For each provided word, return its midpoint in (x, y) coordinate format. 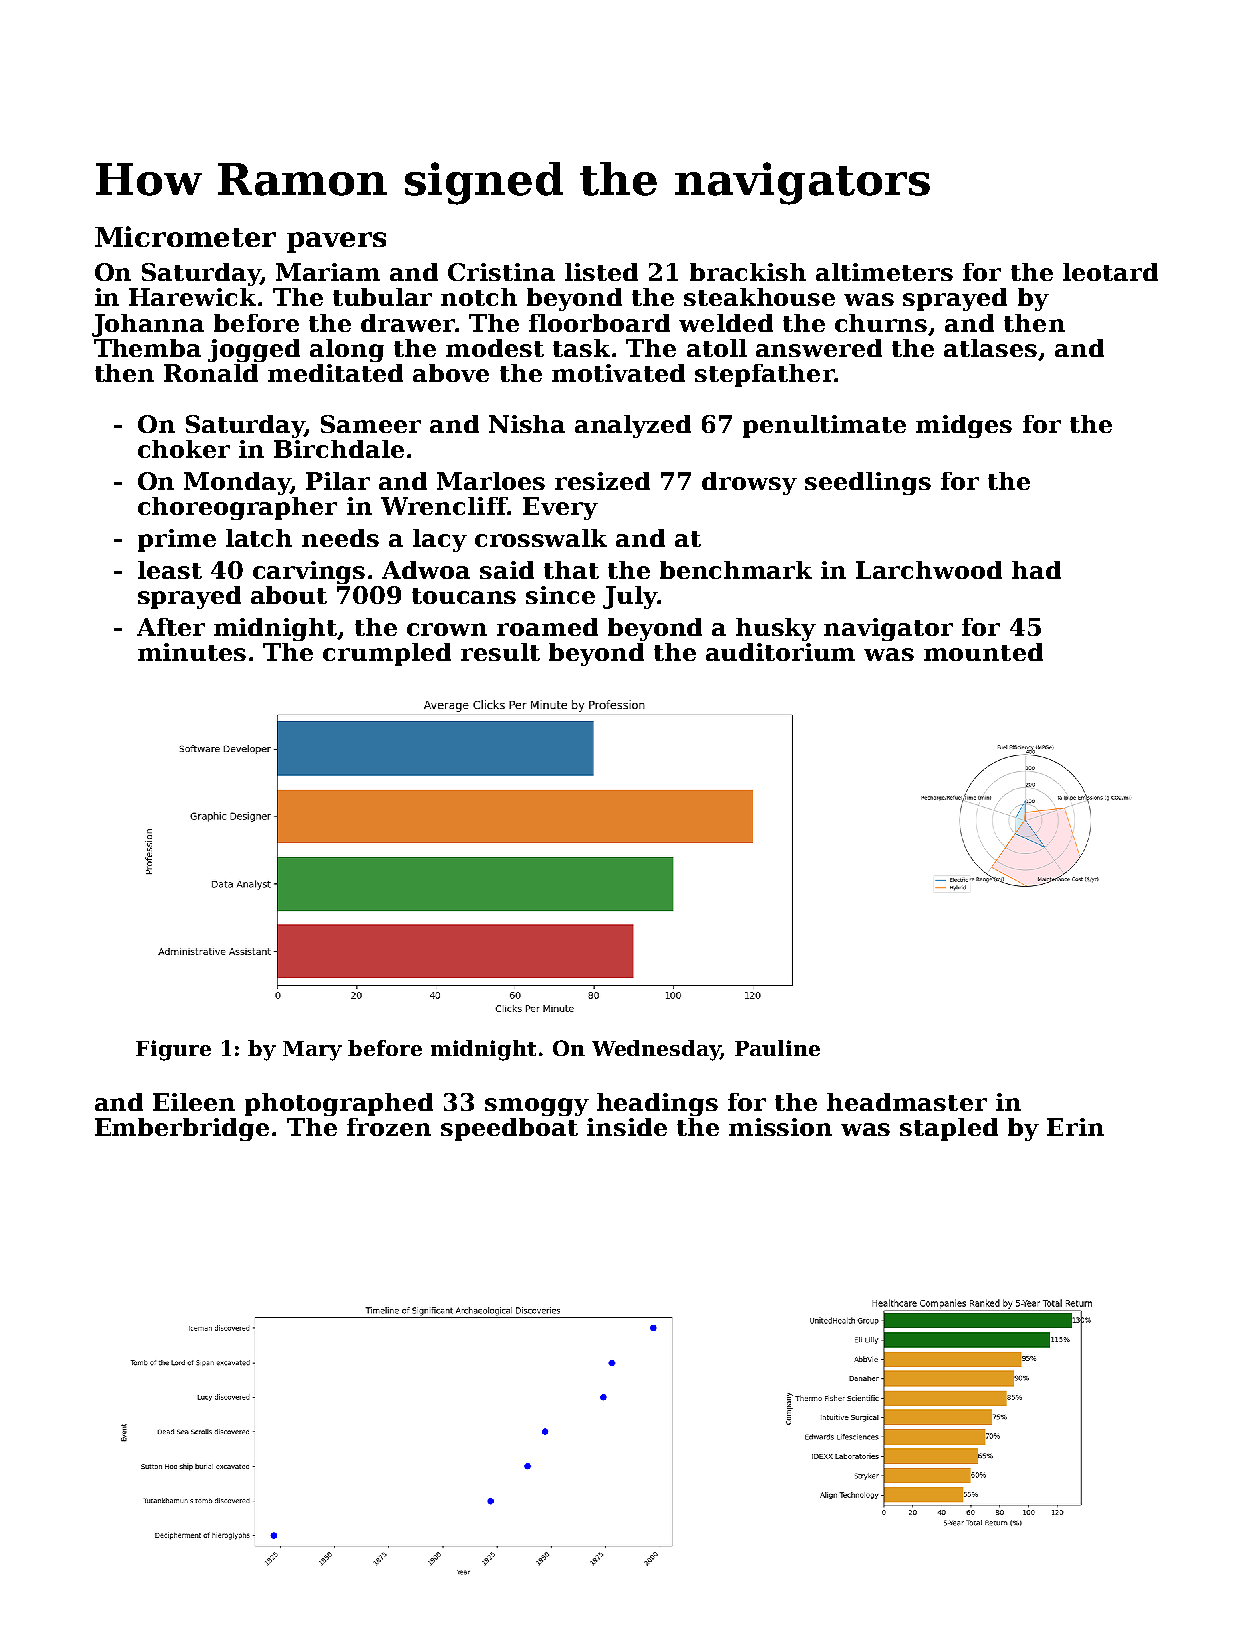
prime (177, 540)
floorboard (599, 323)
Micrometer (185, 236)
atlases (990, 348)
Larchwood (929, 570)
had (1036, 570)
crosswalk (541, 538)
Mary (312, 1051)
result (500, 652)
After (171, 627)
